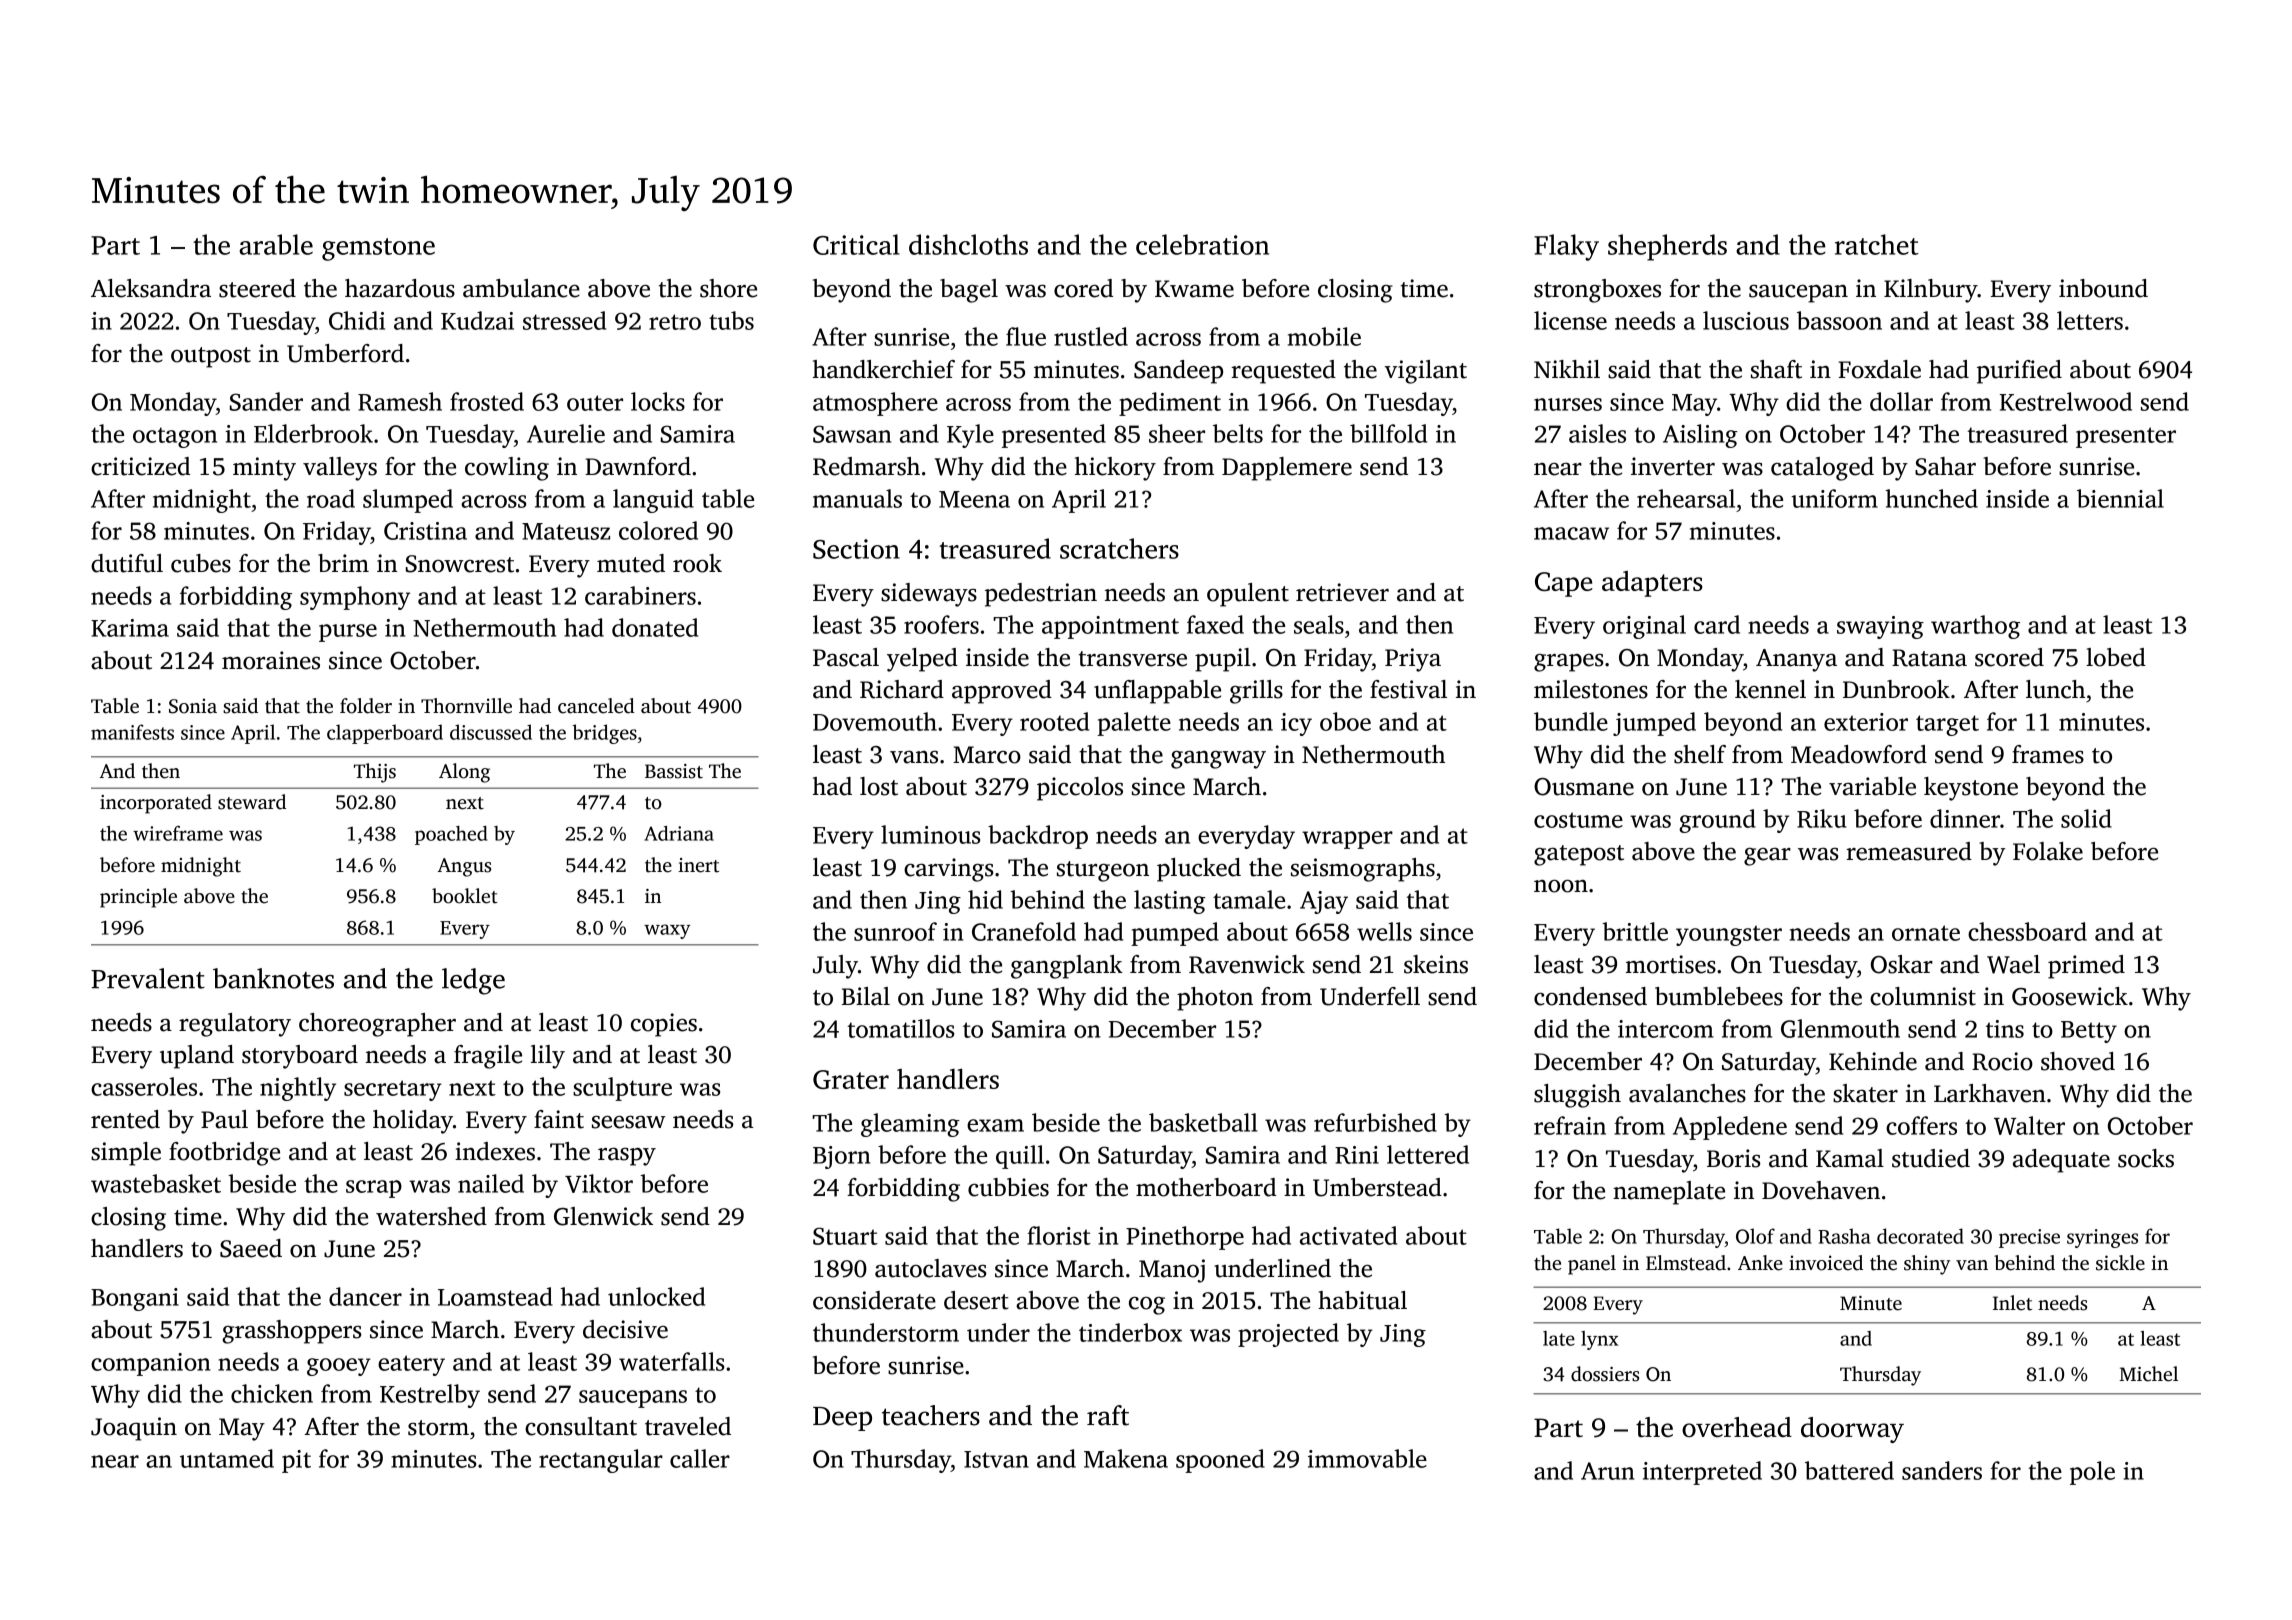 The width and height of the image is (2292, 1620). What do you see at coordinates (134, 1429) in the image?
I see `Joaquin` at bounding box center [134, 1429].
